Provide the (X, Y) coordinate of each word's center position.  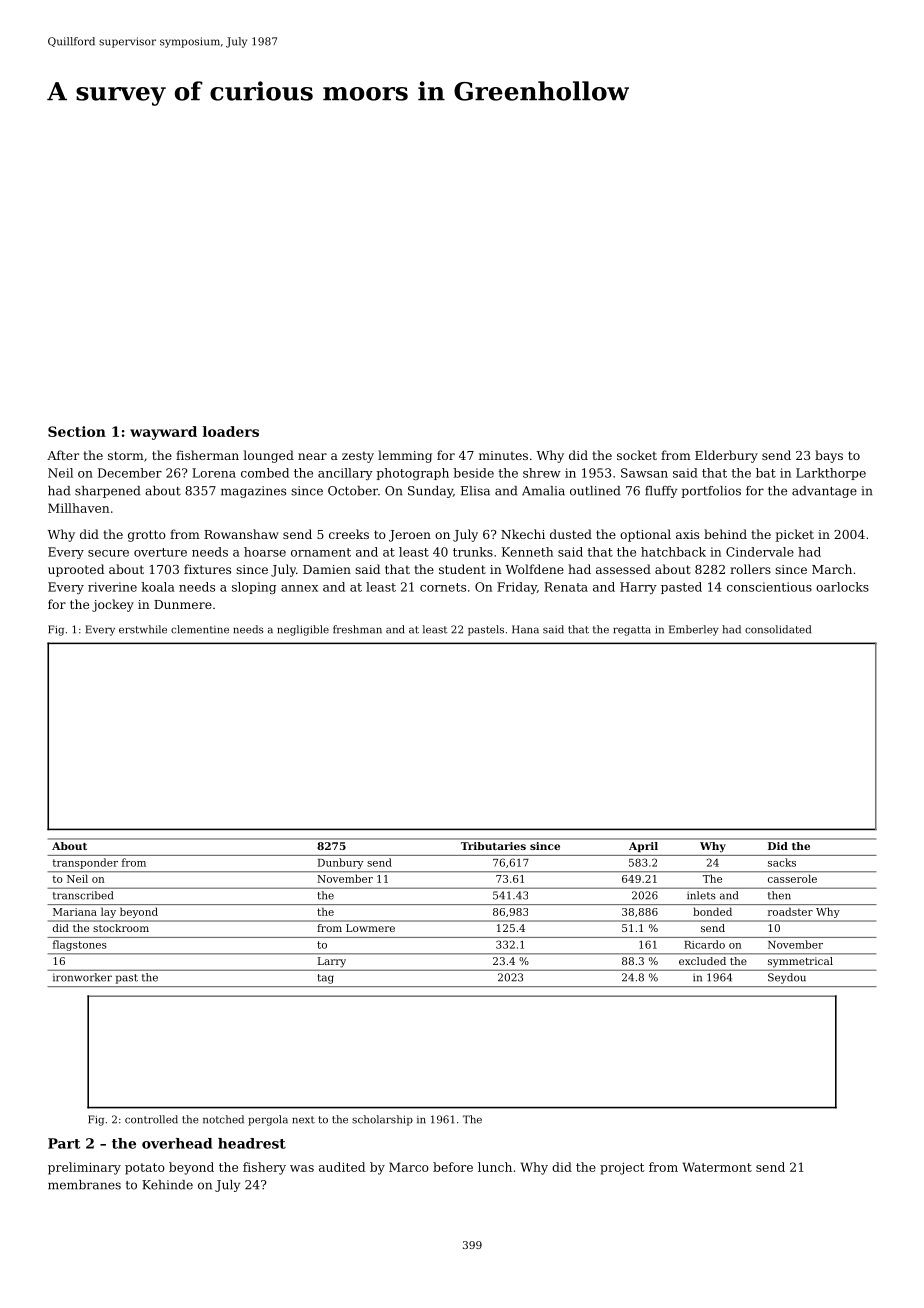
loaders (231, 431)
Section (77, 431)
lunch (495, 1167)
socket (637, 455)
